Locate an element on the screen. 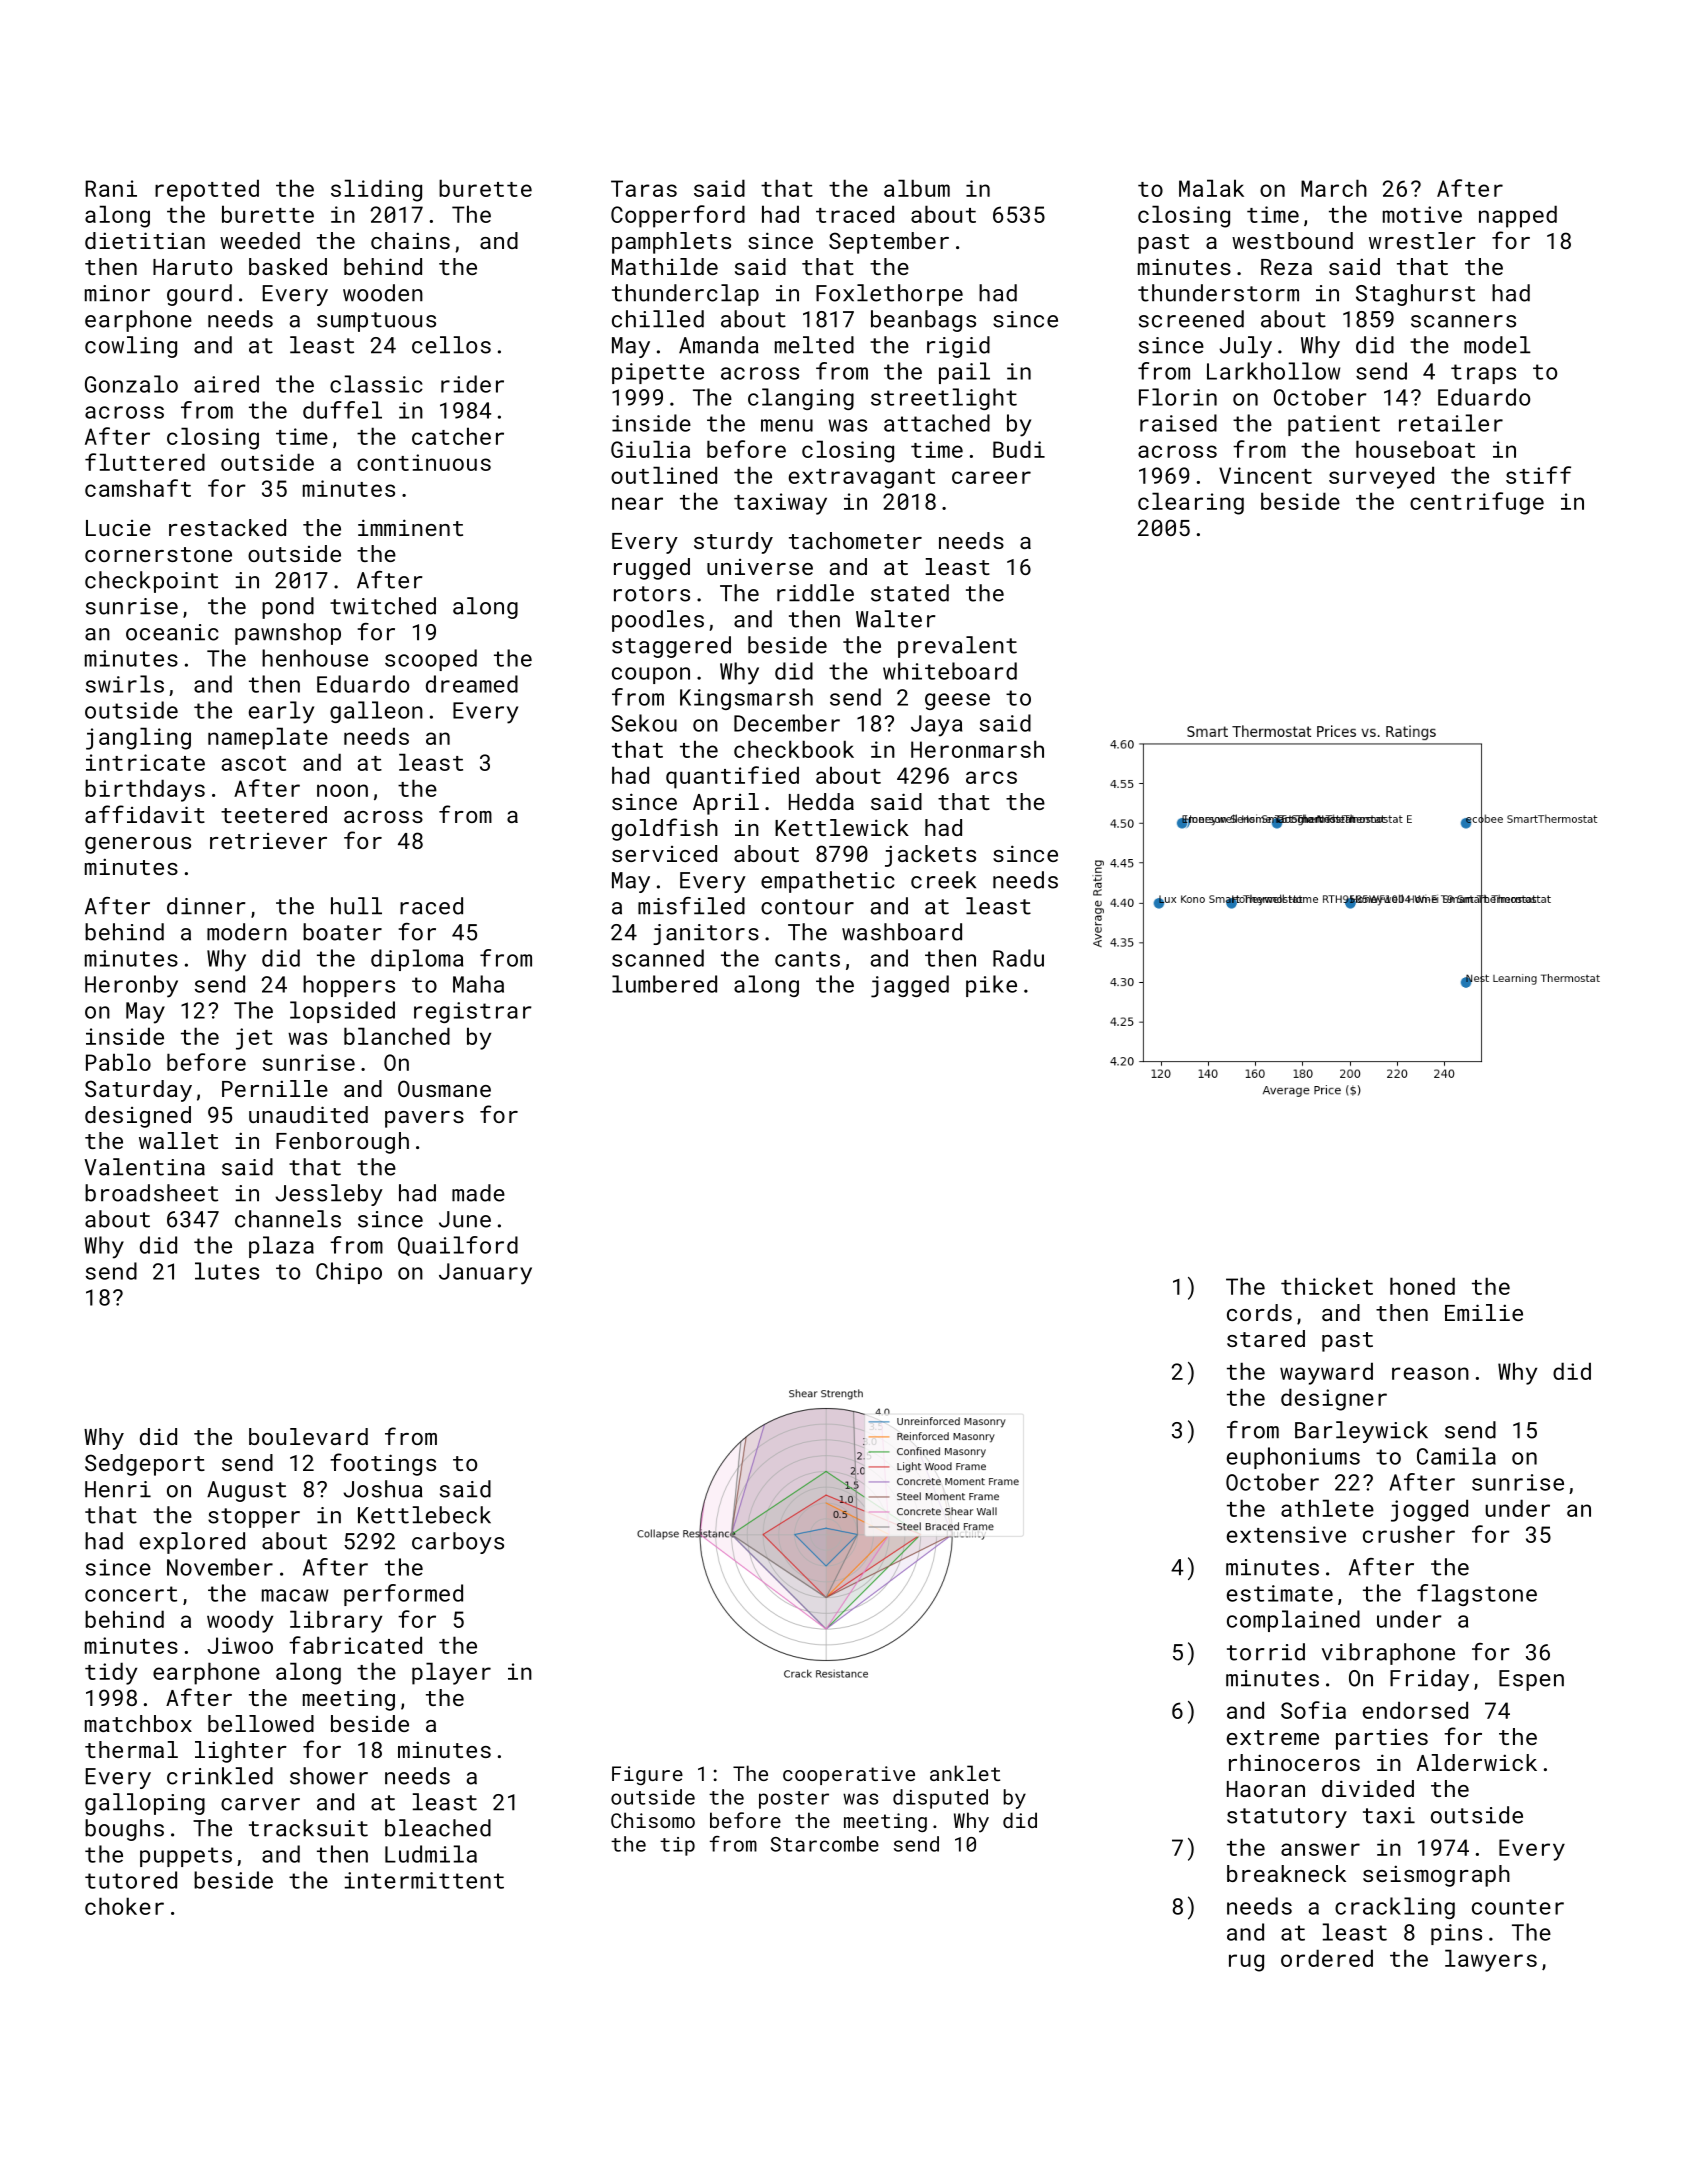  clanging is located at coordinates (801, 399).
